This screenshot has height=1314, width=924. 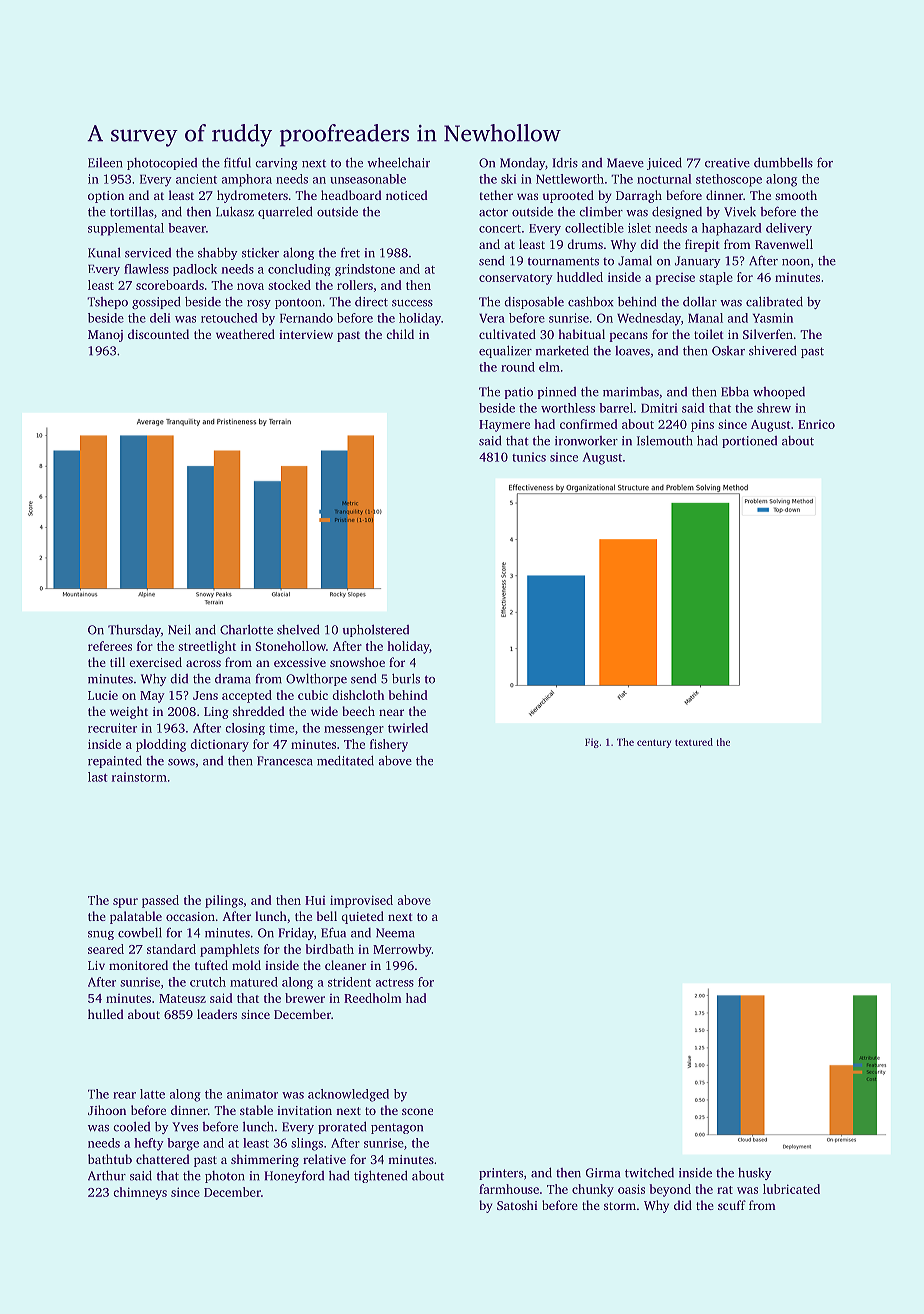 I want to click on lubricated, so click(x=791, y=1189).
